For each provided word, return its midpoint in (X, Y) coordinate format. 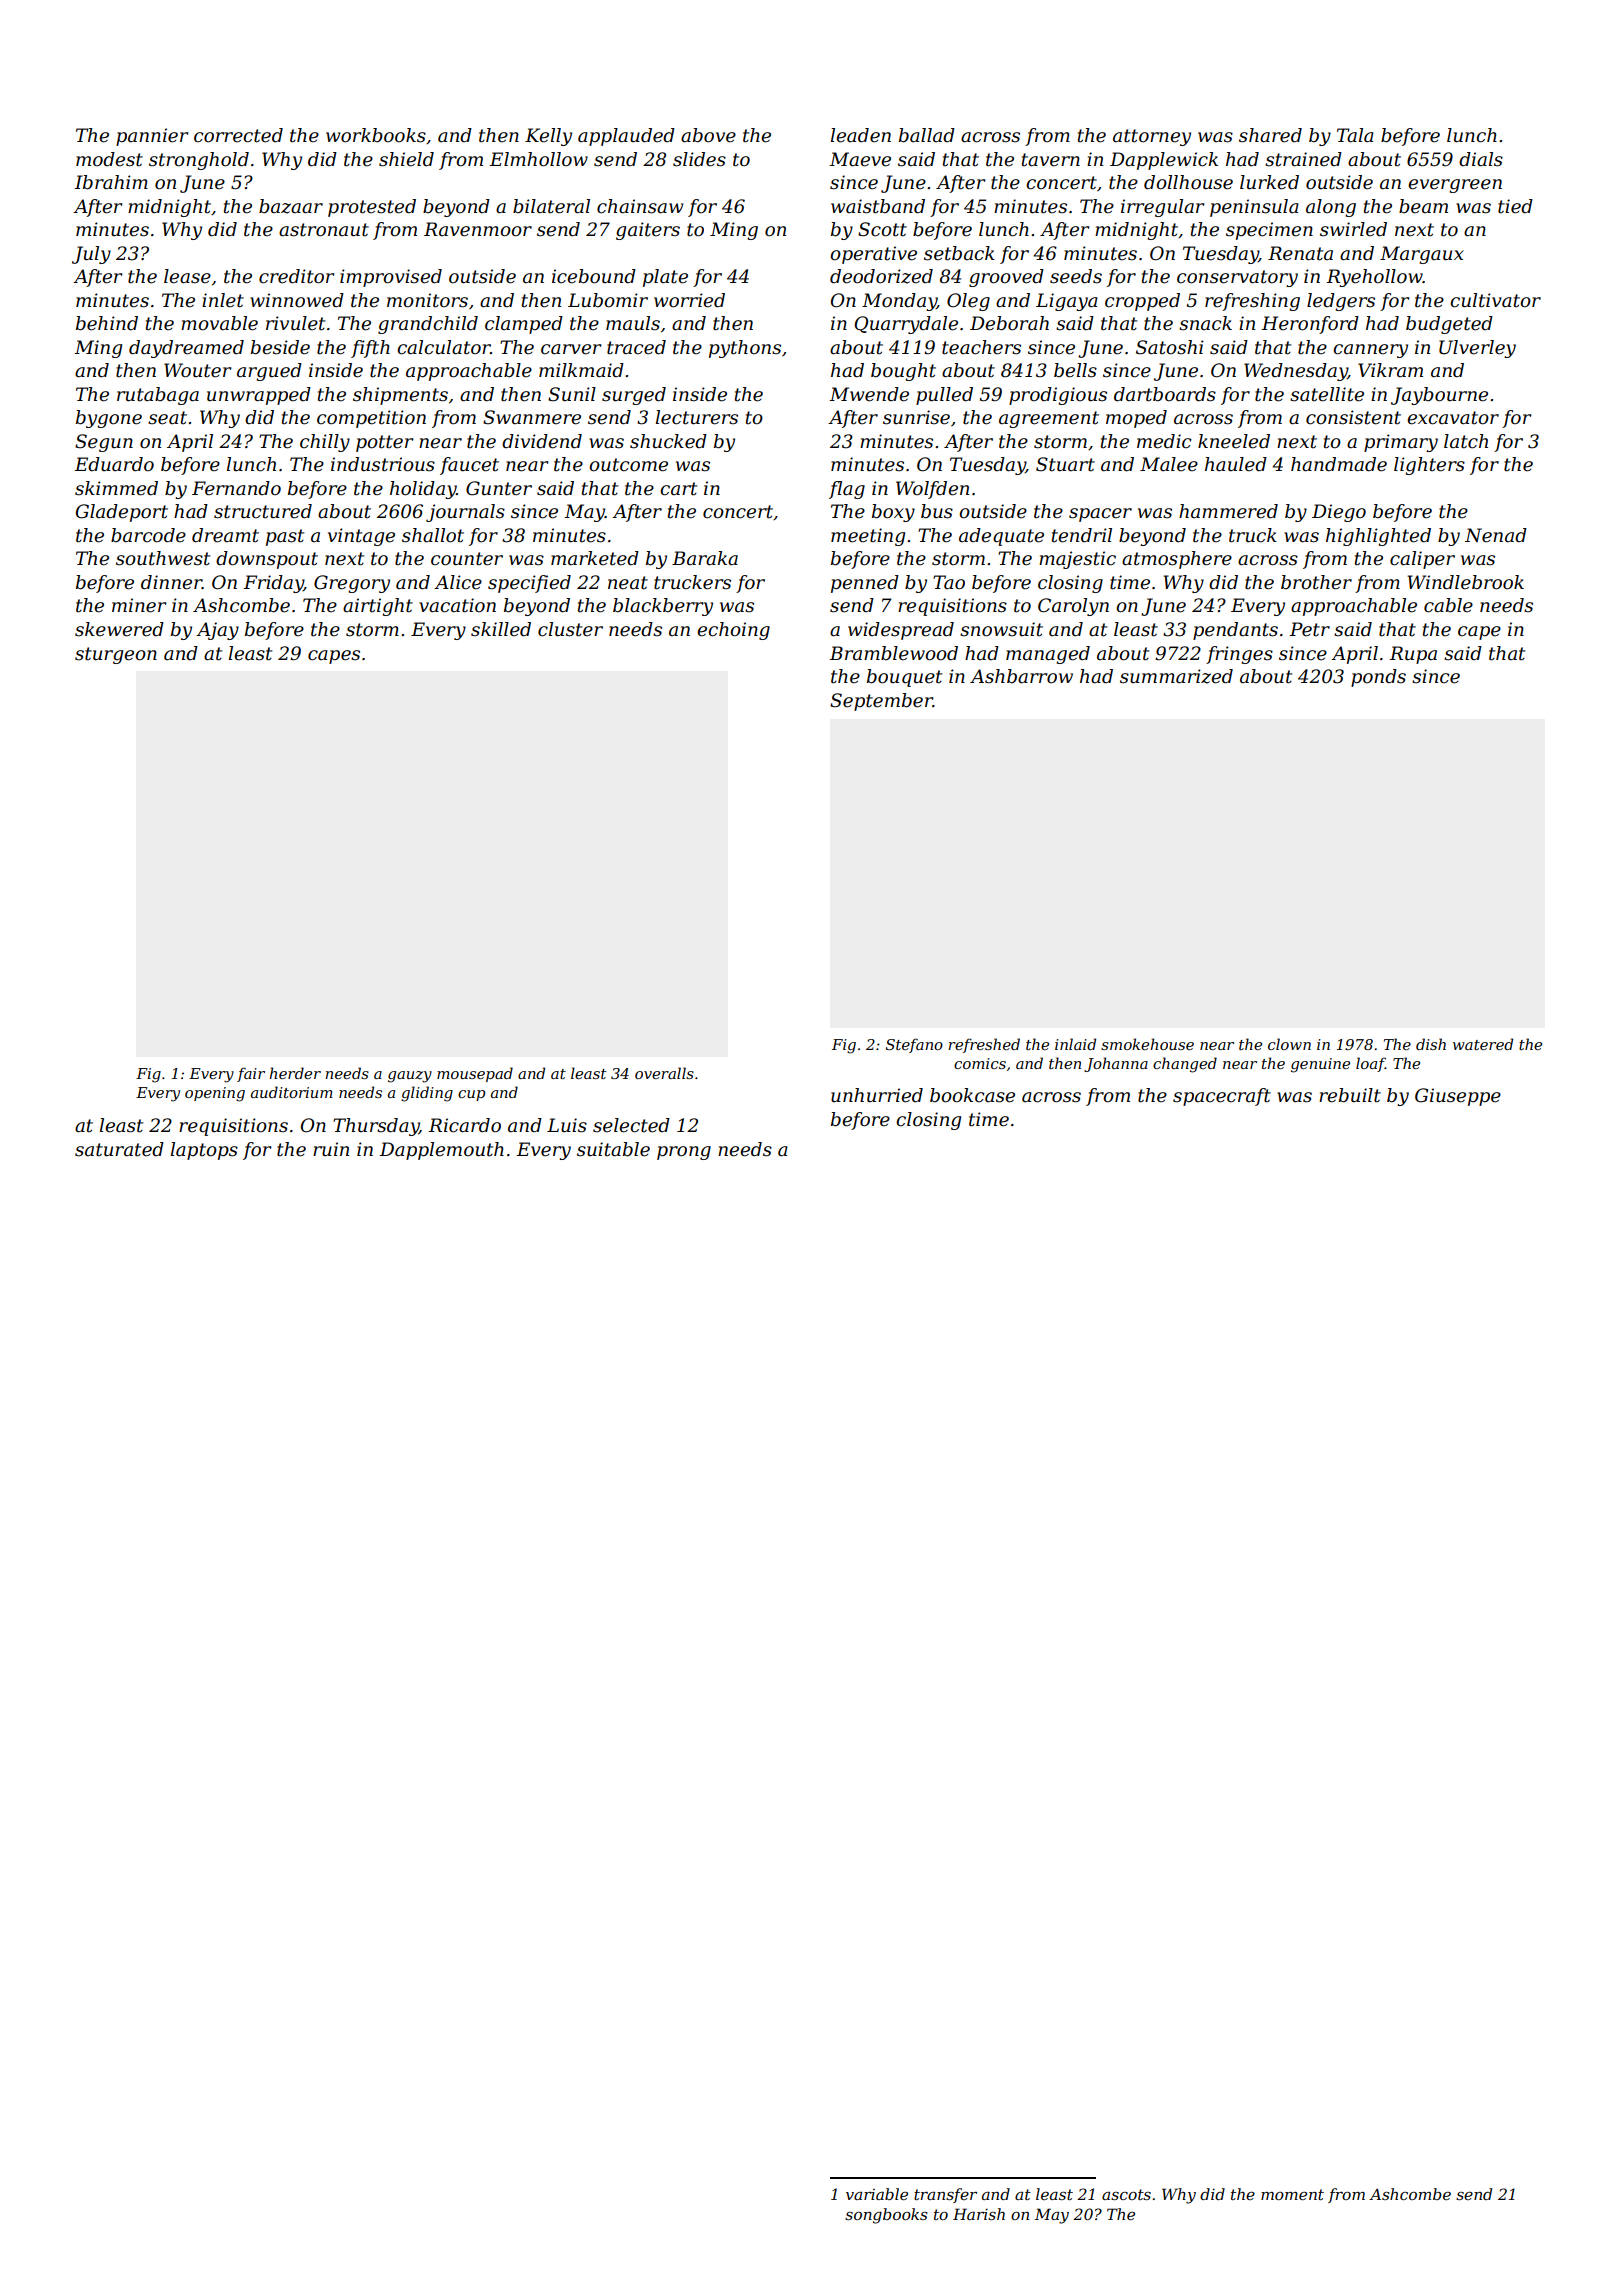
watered (1483, 1044)
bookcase (972, 1095)
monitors (427, 300)
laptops (204, 1151)
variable (877, 2194)
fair (251, 1074)
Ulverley (1477, 349)
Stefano (914, 1045)
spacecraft (1222, 1097)
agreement (1049, 419)
